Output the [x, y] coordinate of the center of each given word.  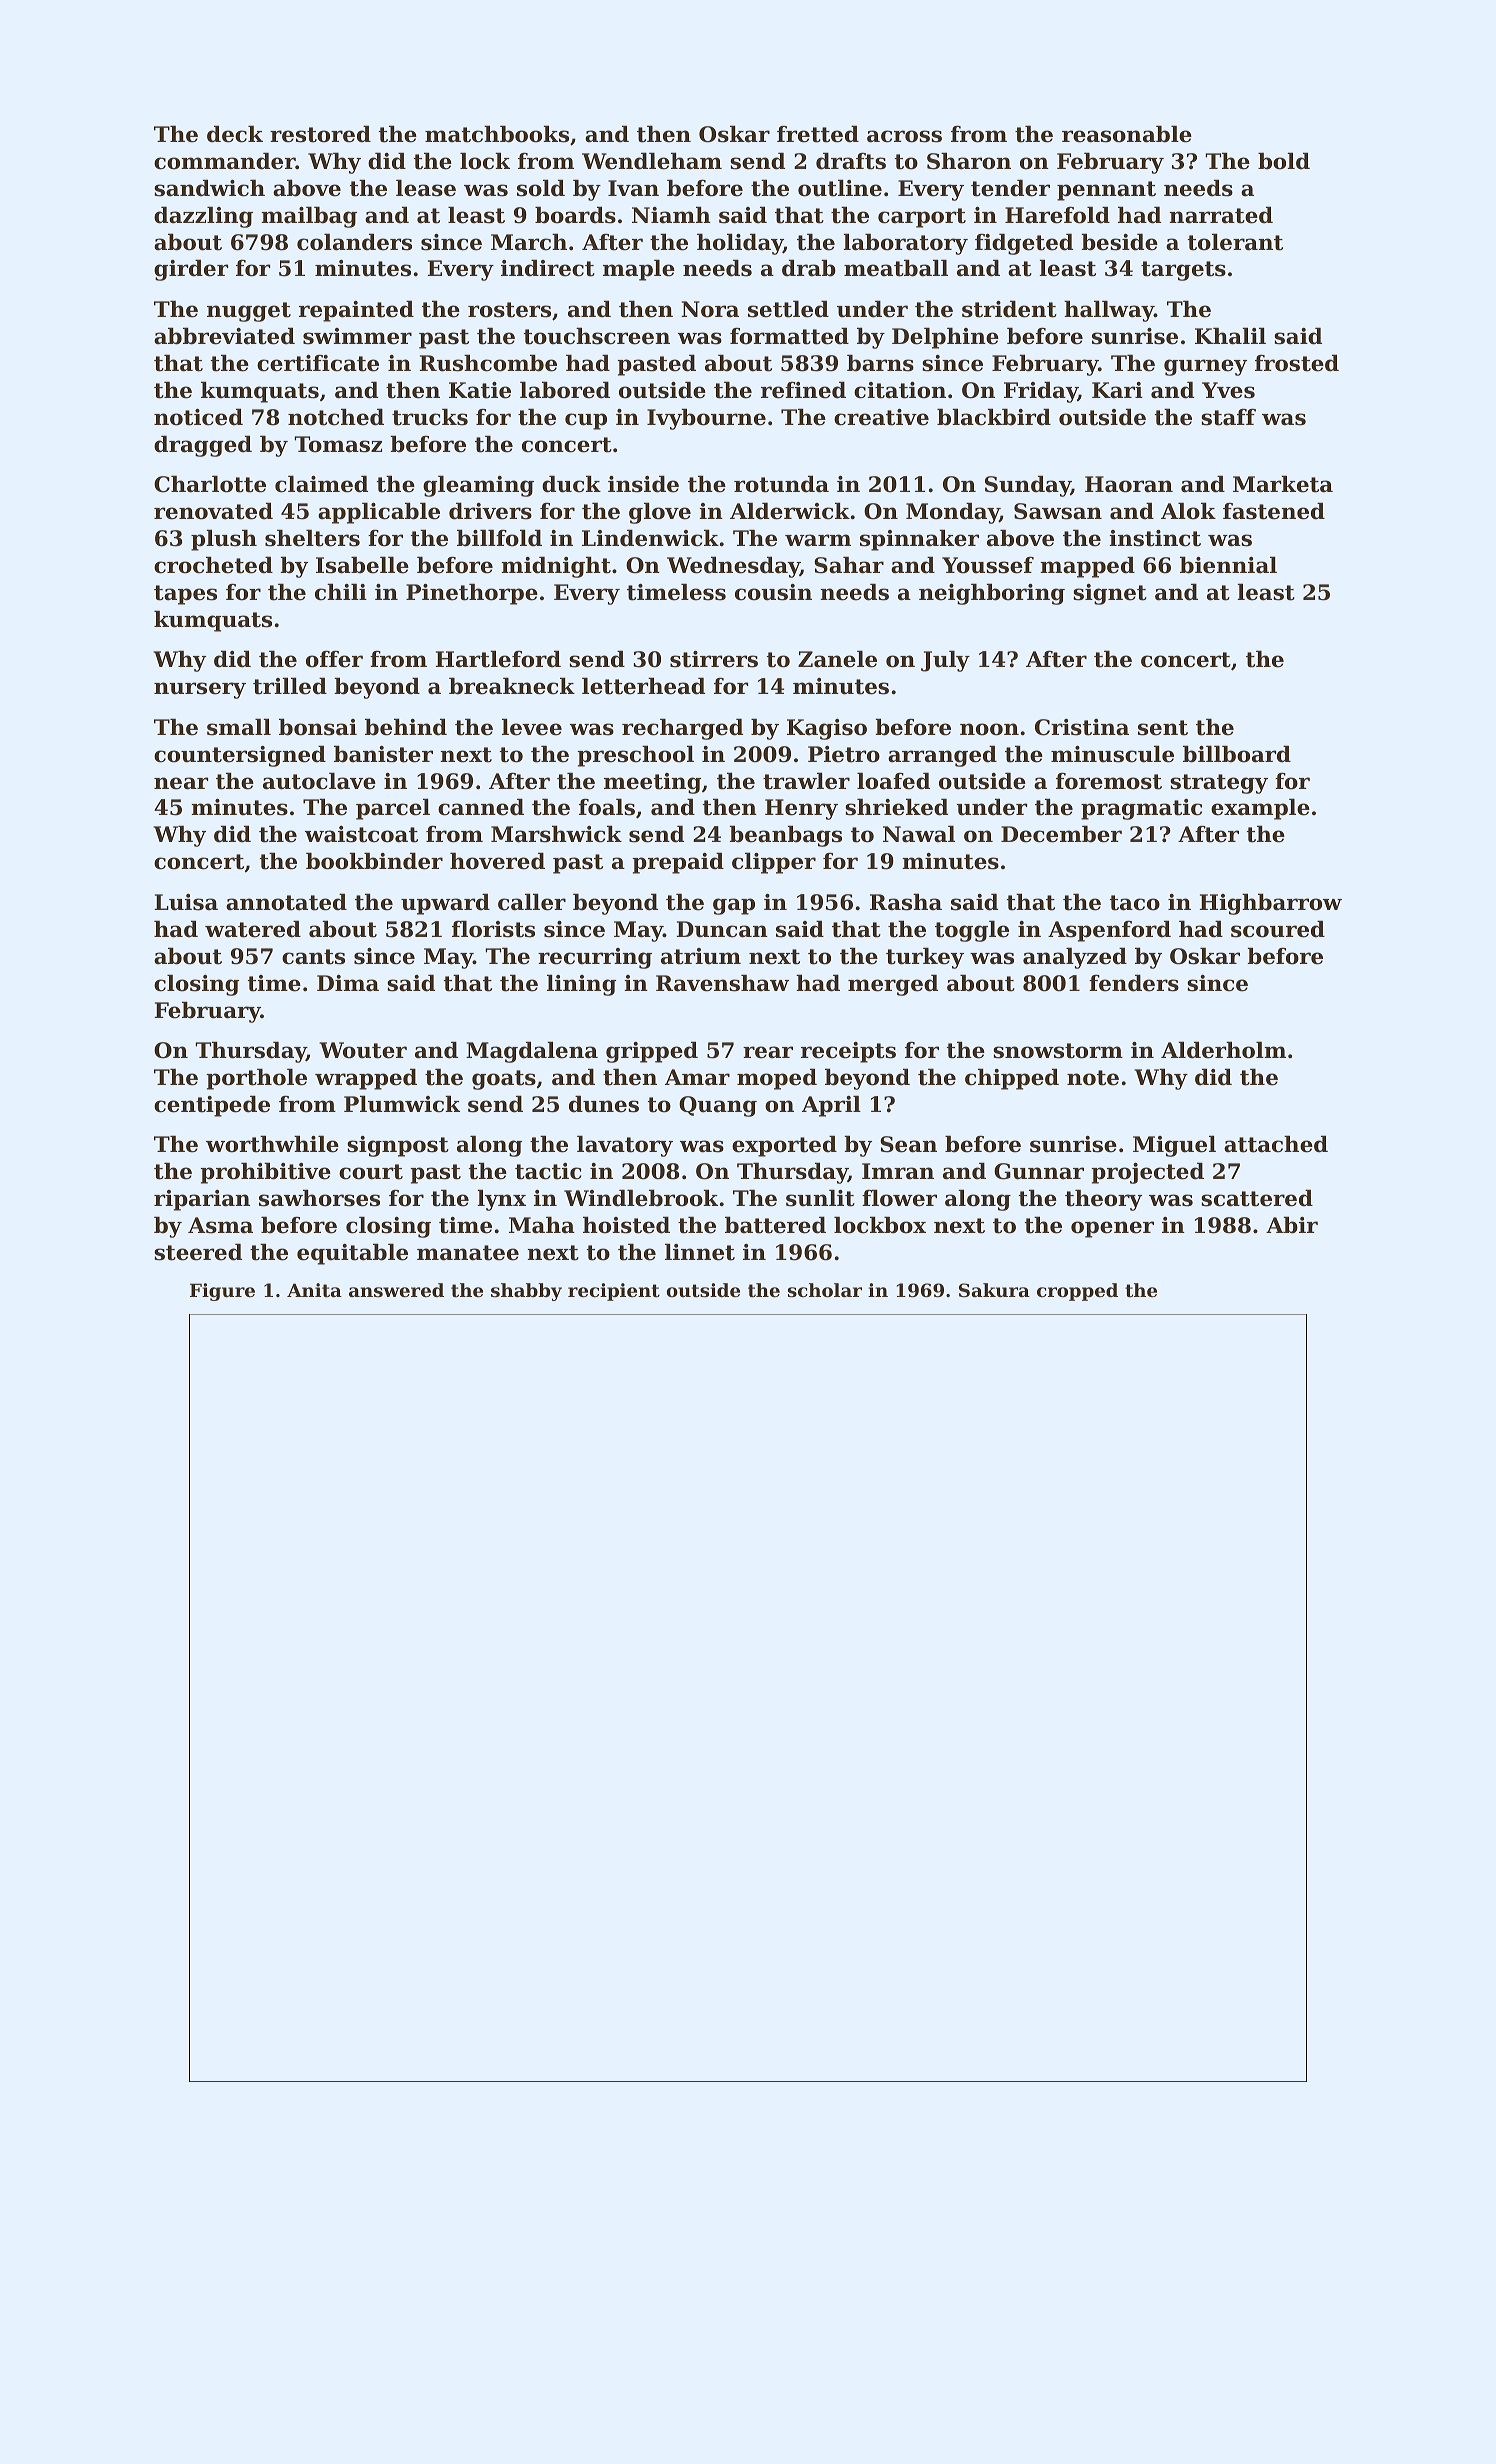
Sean [908, 1144]
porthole [256, 1079]
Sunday [1028, 486]
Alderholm [1223, 1050]
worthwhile [272, 1144]
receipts [848, 1052]
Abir [1292, 1225]
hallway [1109, 311]
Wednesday [733, 567]
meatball [896, 268]
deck [235, 134]
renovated [213, 511]
